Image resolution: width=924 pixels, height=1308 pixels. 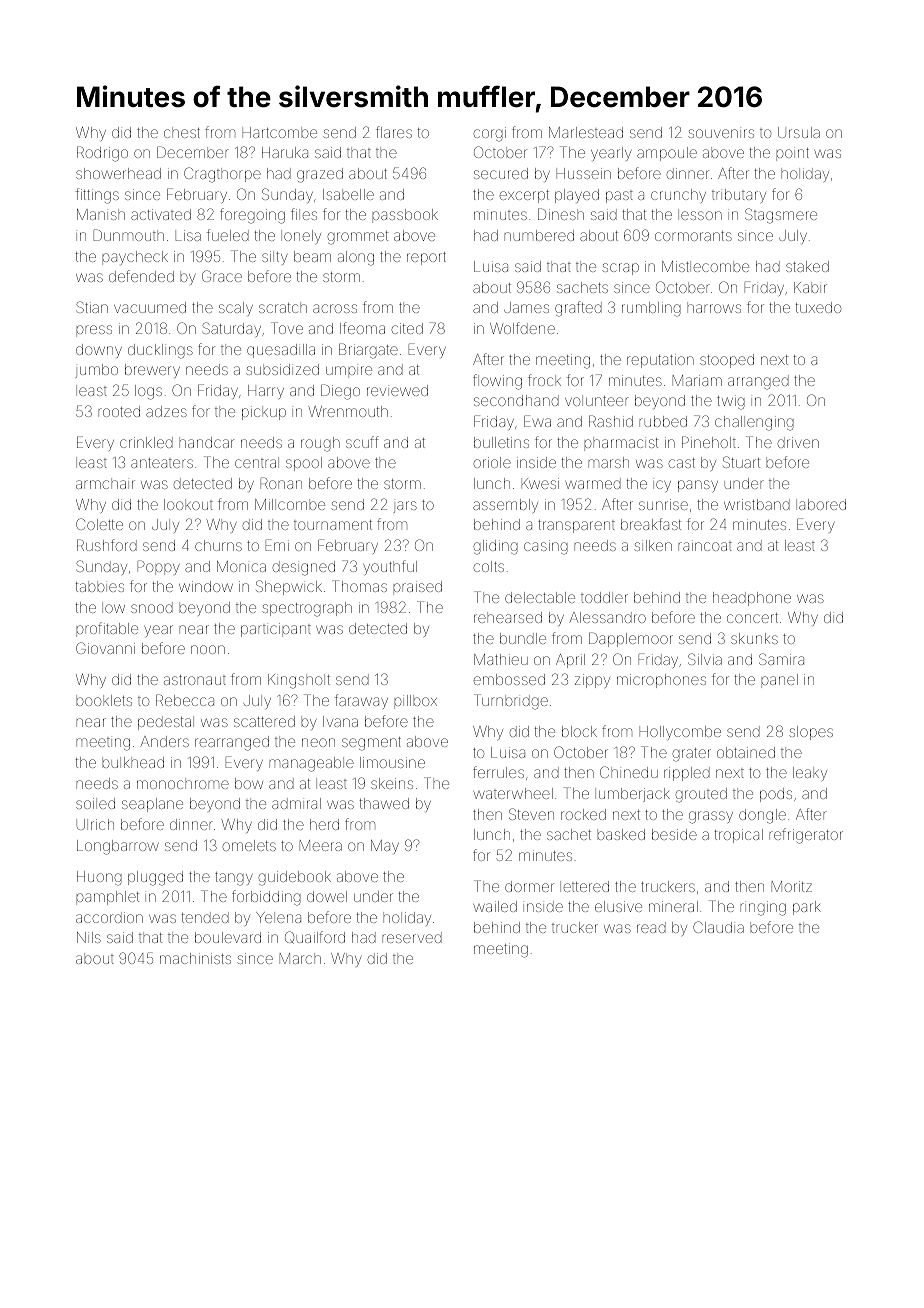 I want to click on breakfast, so click(x=651, y=524).
